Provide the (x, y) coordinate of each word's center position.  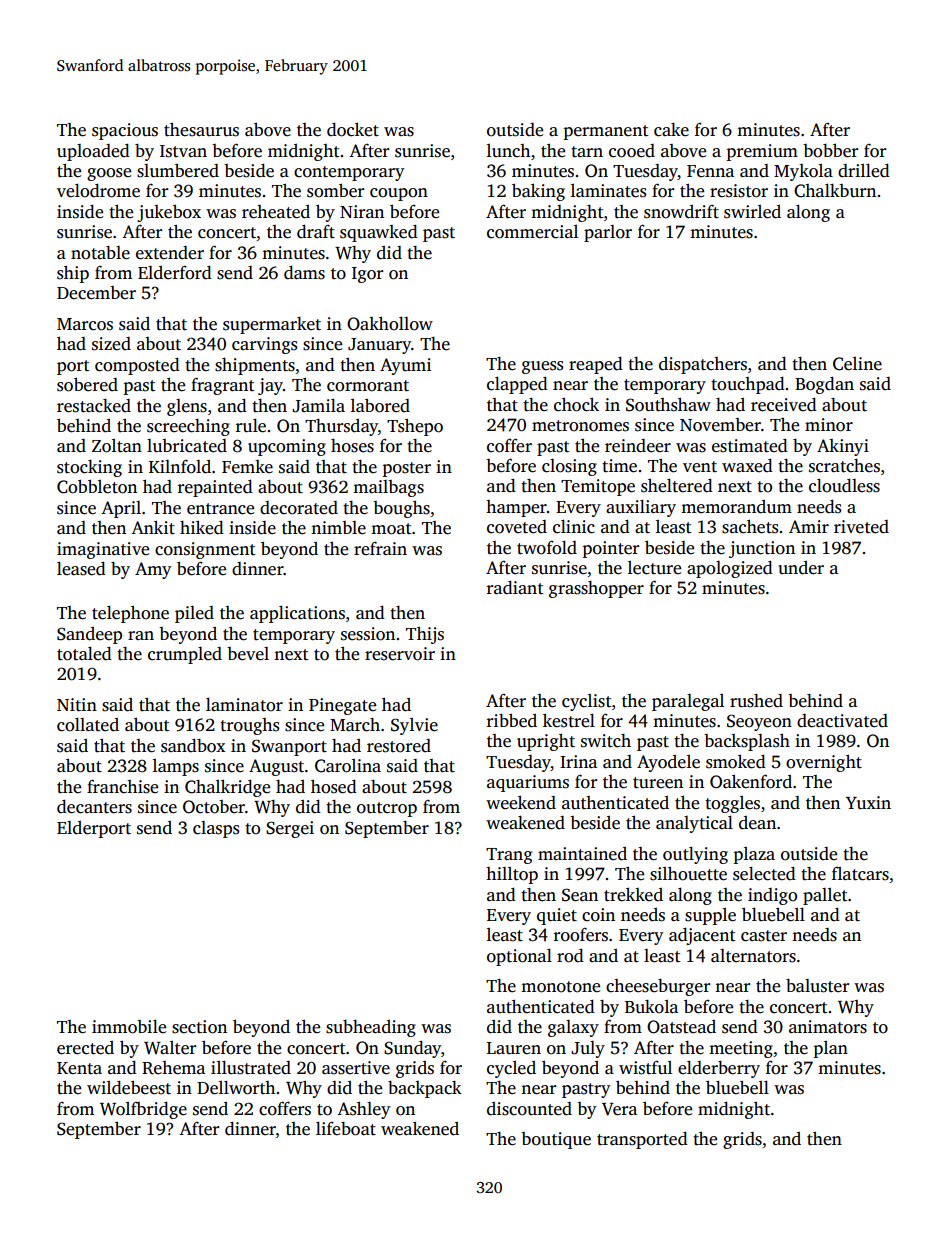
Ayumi (405, 366)
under (801, 568)
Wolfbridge (143, 1110)
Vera (619, 1109)
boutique (556, 1140)
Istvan (183, 151)
